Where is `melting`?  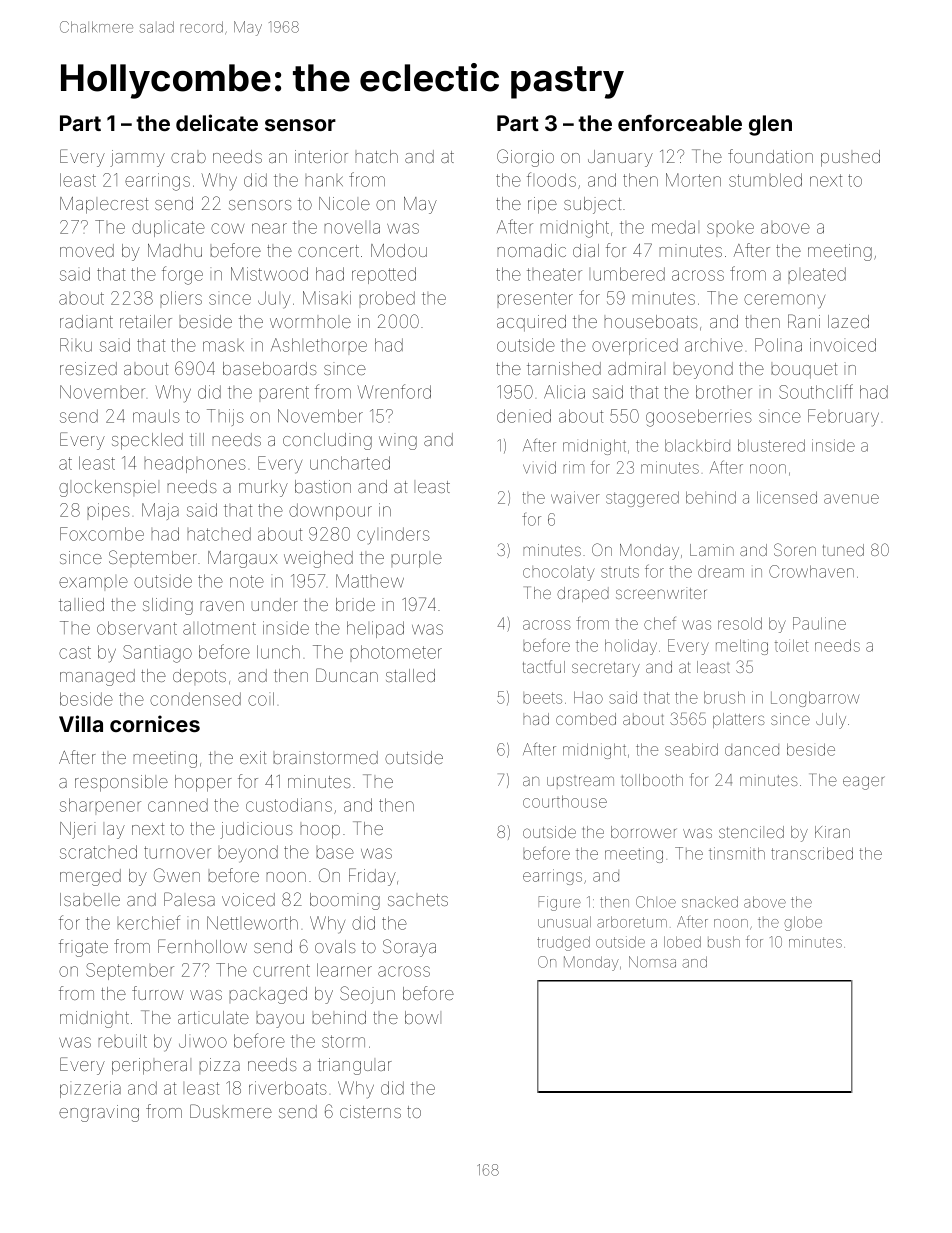 melting is located at coordinates (742, 647).
